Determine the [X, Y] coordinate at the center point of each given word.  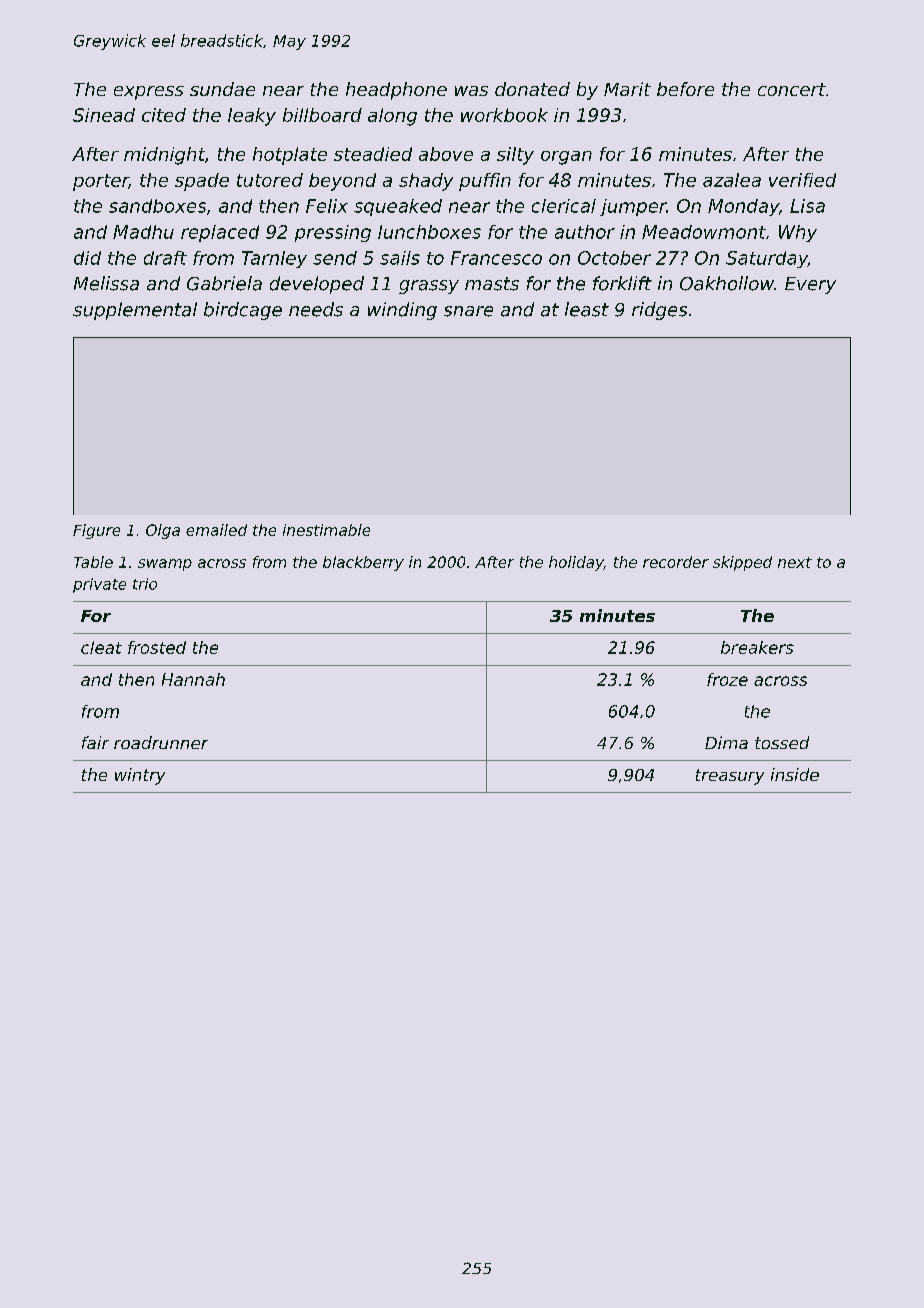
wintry [140, 776]
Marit [627, 89]
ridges [659, 311]
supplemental [135, 311]
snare [468, 311]
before [685, 89]
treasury [730, 777]
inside [795, 774]
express [149, 93]
